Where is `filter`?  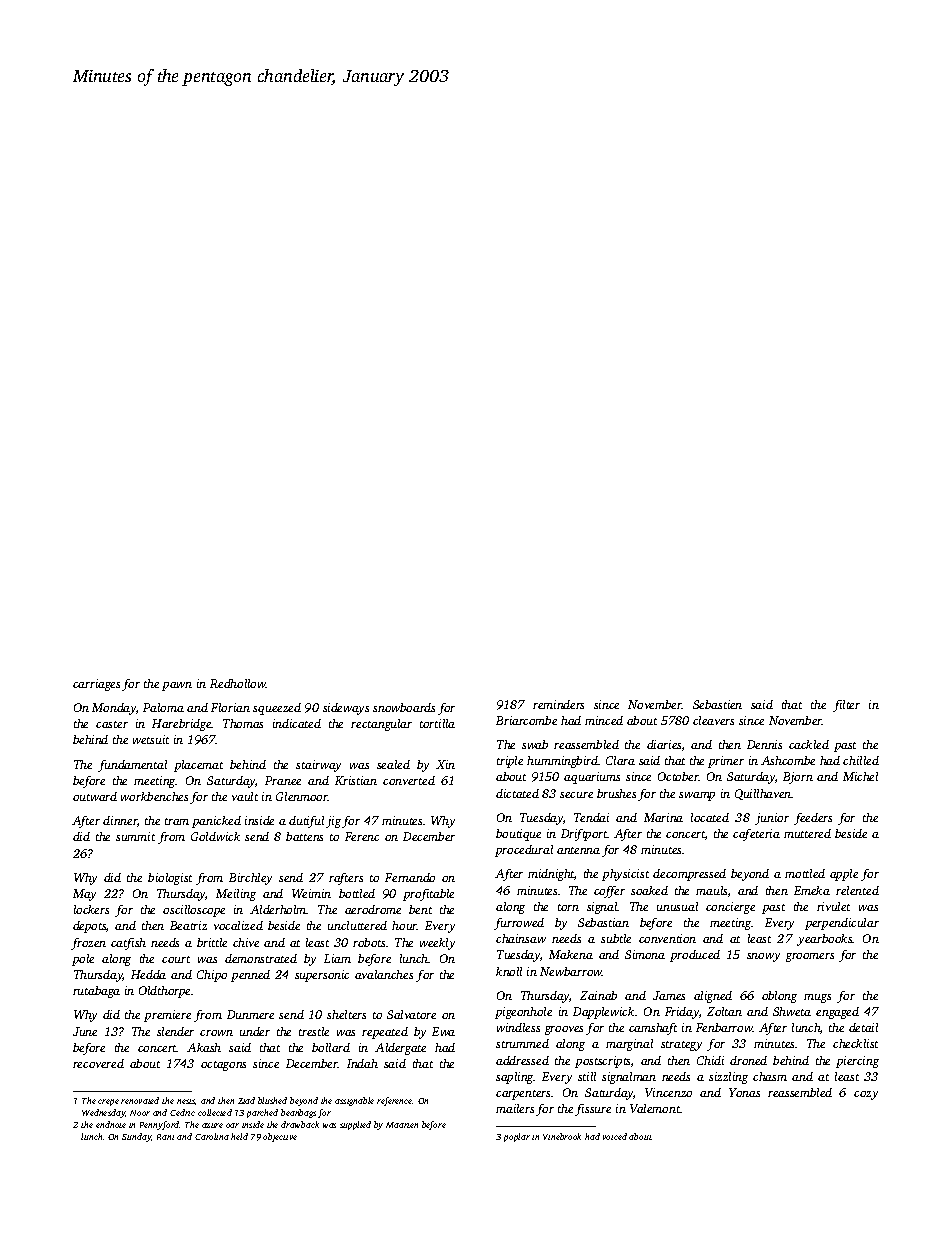 filter is located at coordinates (846, 706).
